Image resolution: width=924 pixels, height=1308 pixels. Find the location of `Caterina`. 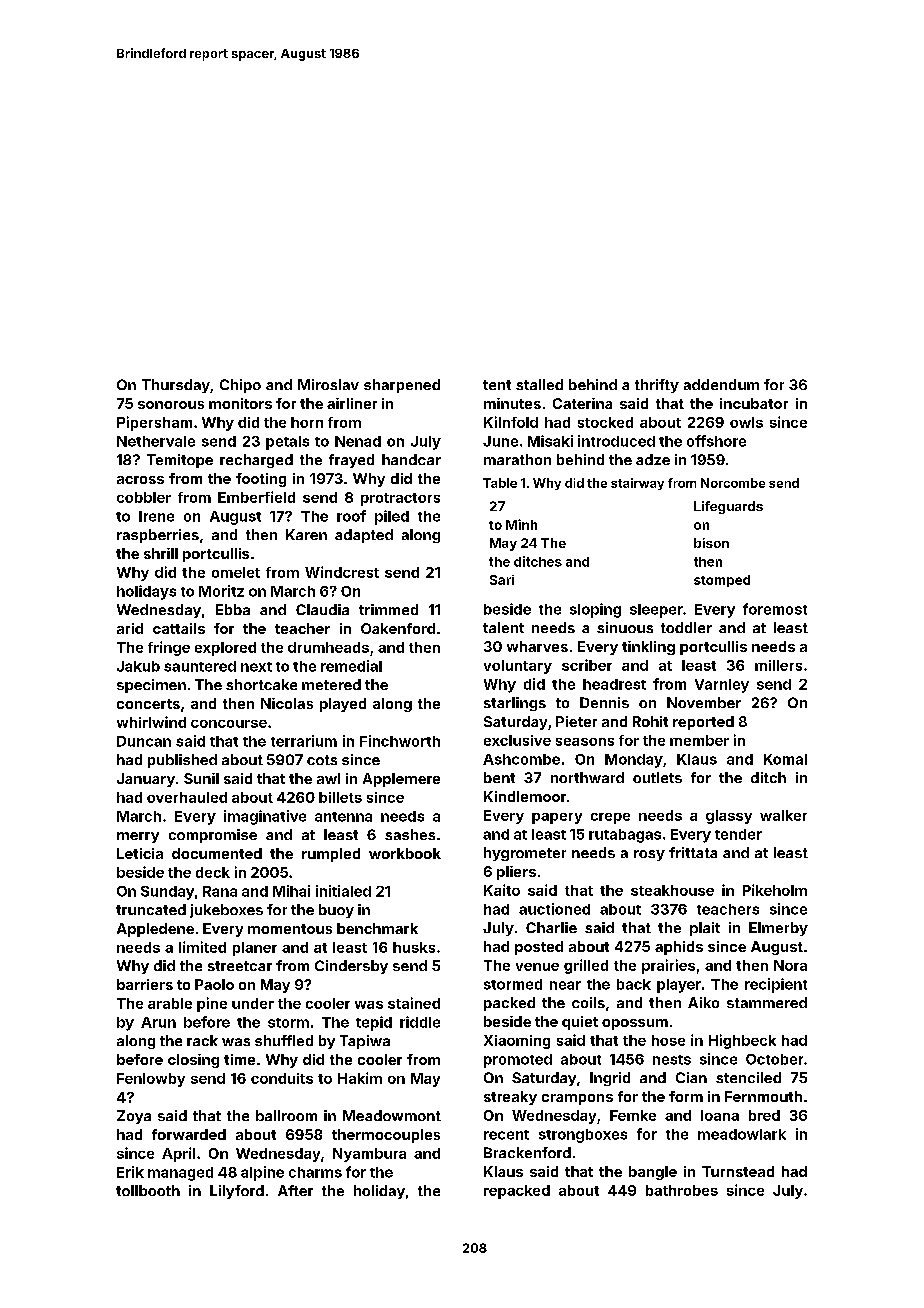

Caterina is located at coordinates (582, 403).
